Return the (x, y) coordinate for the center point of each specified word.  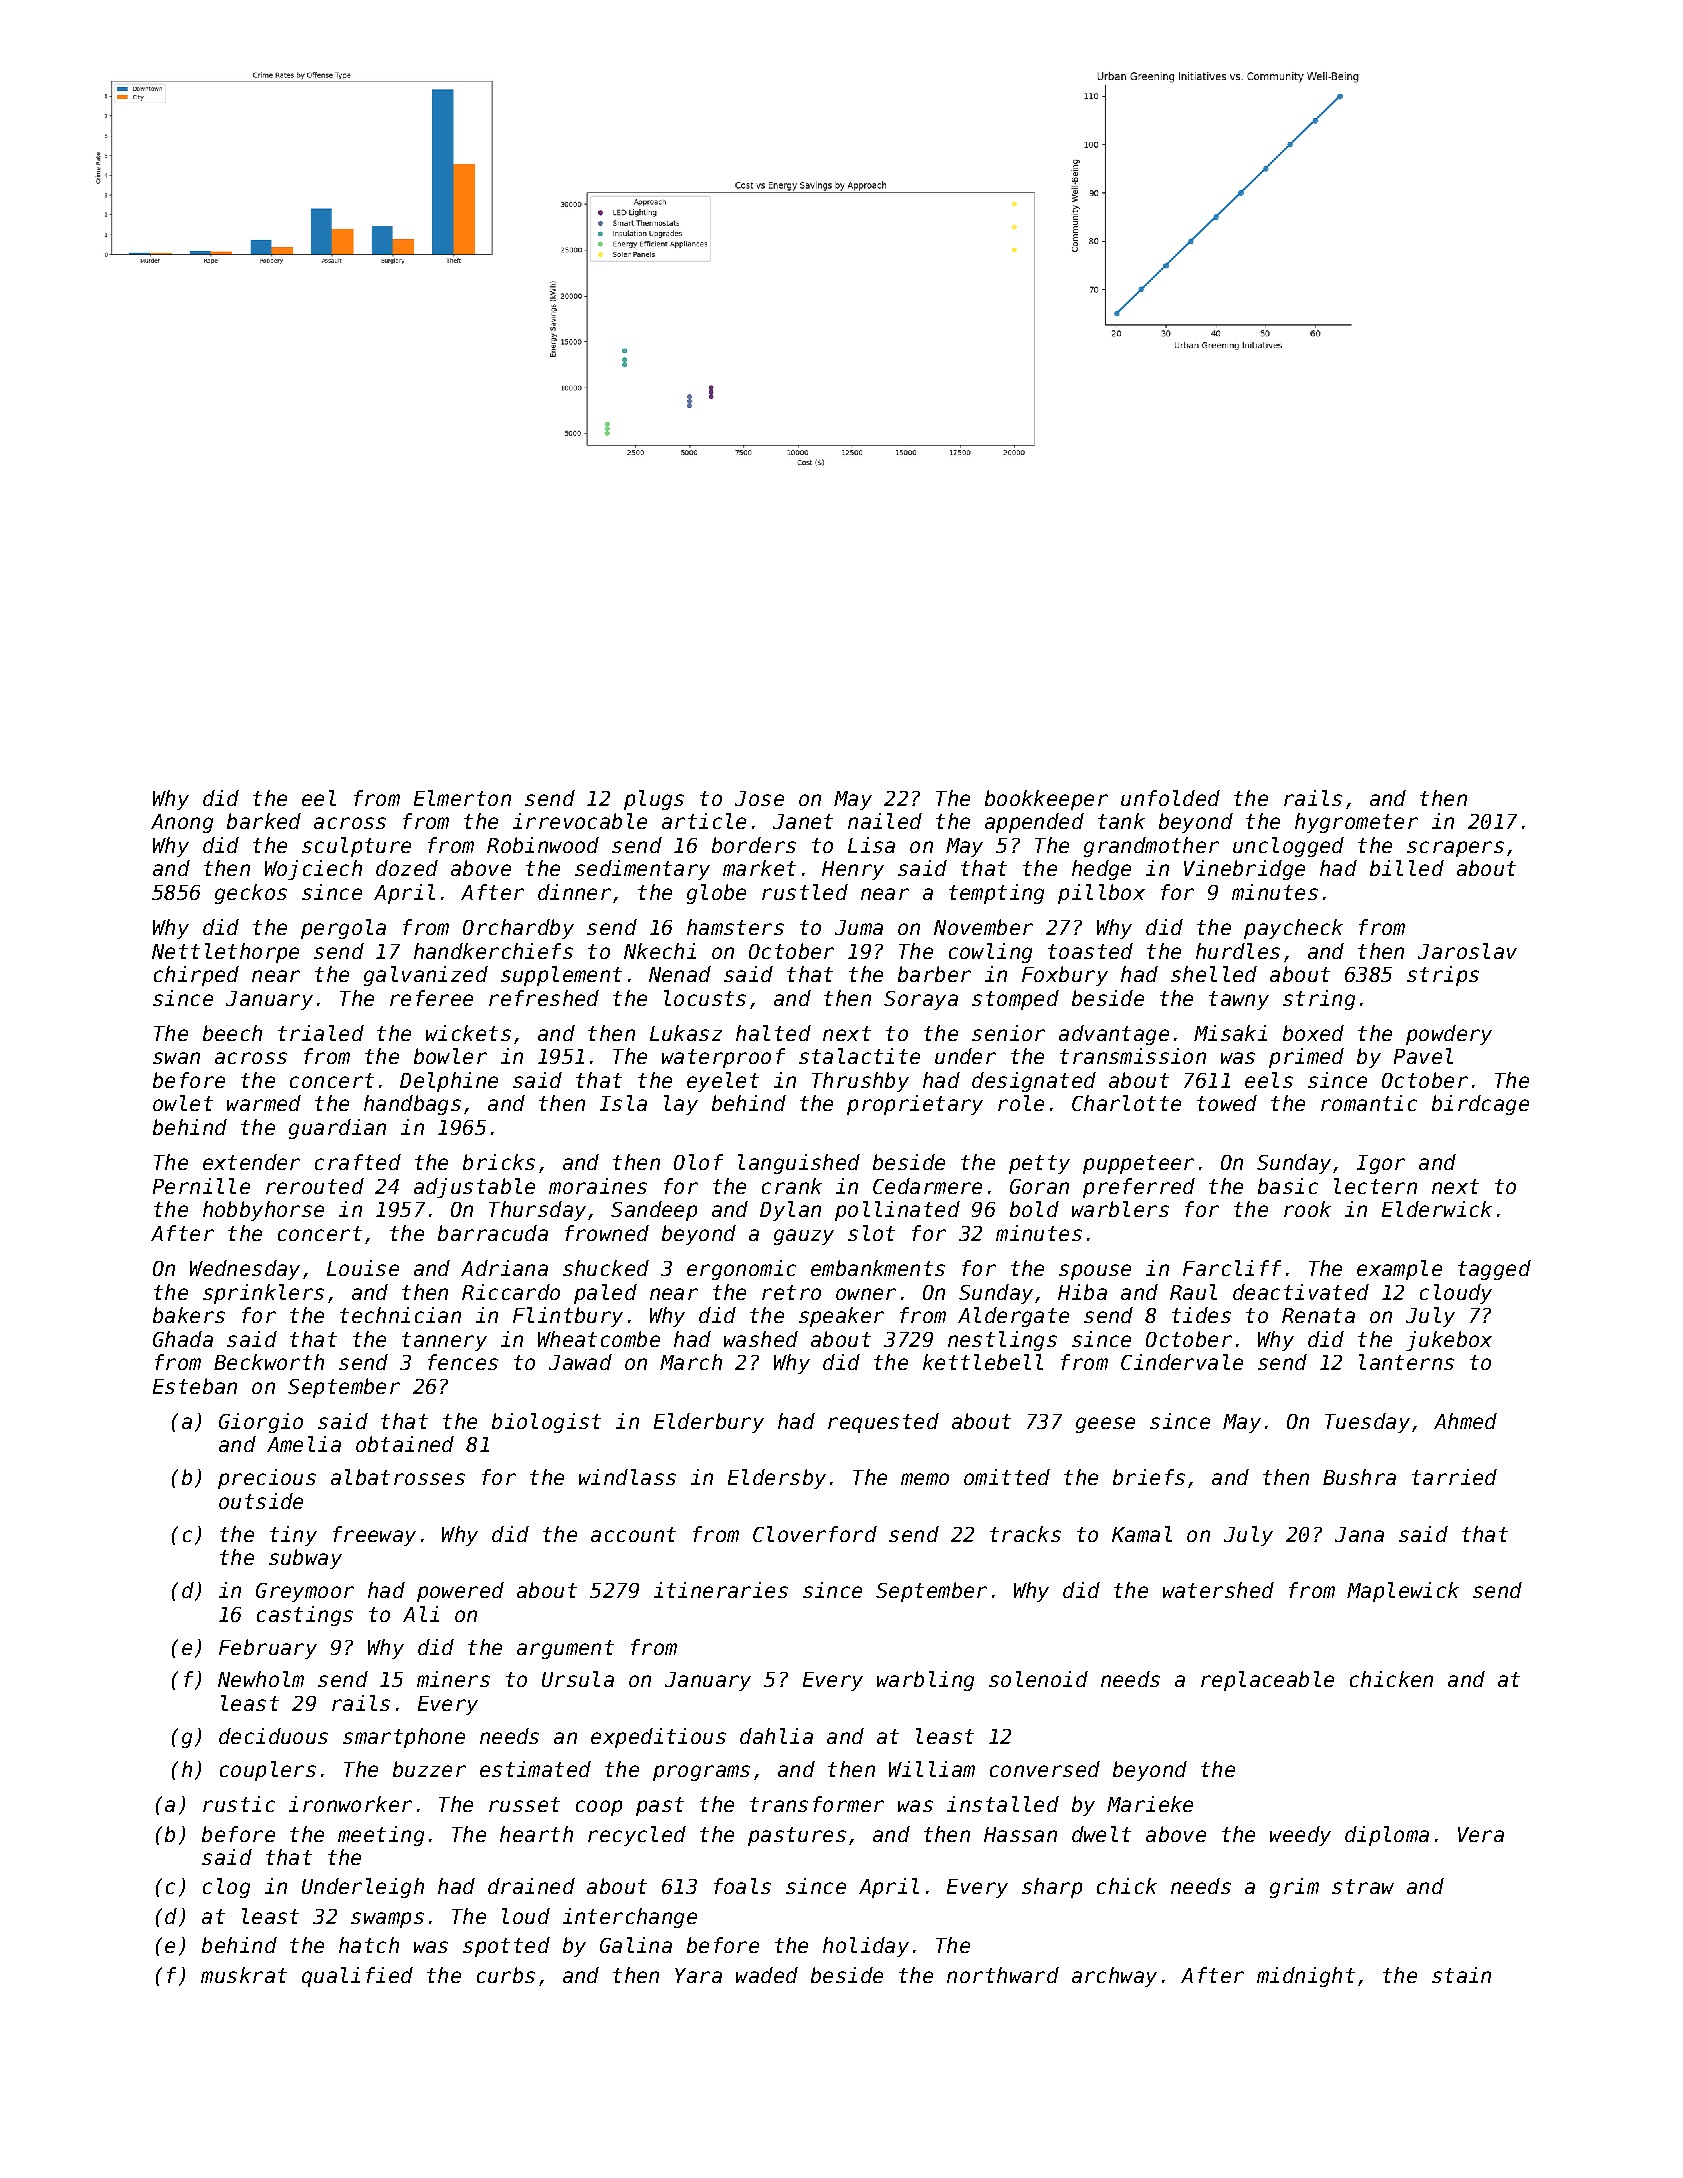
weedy (1300, 1836)
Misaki (1230, 1033)
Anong (182, 823)
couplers (268, 1771)
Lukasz (686, 1033)
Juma (859, 927)
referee (431, 998)
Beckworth (269, 1362)
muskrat (244, 1975)
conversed (1045, 1769)
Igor (1381, 1164)
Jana (1359, 1534)
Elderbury (709, 1423)
